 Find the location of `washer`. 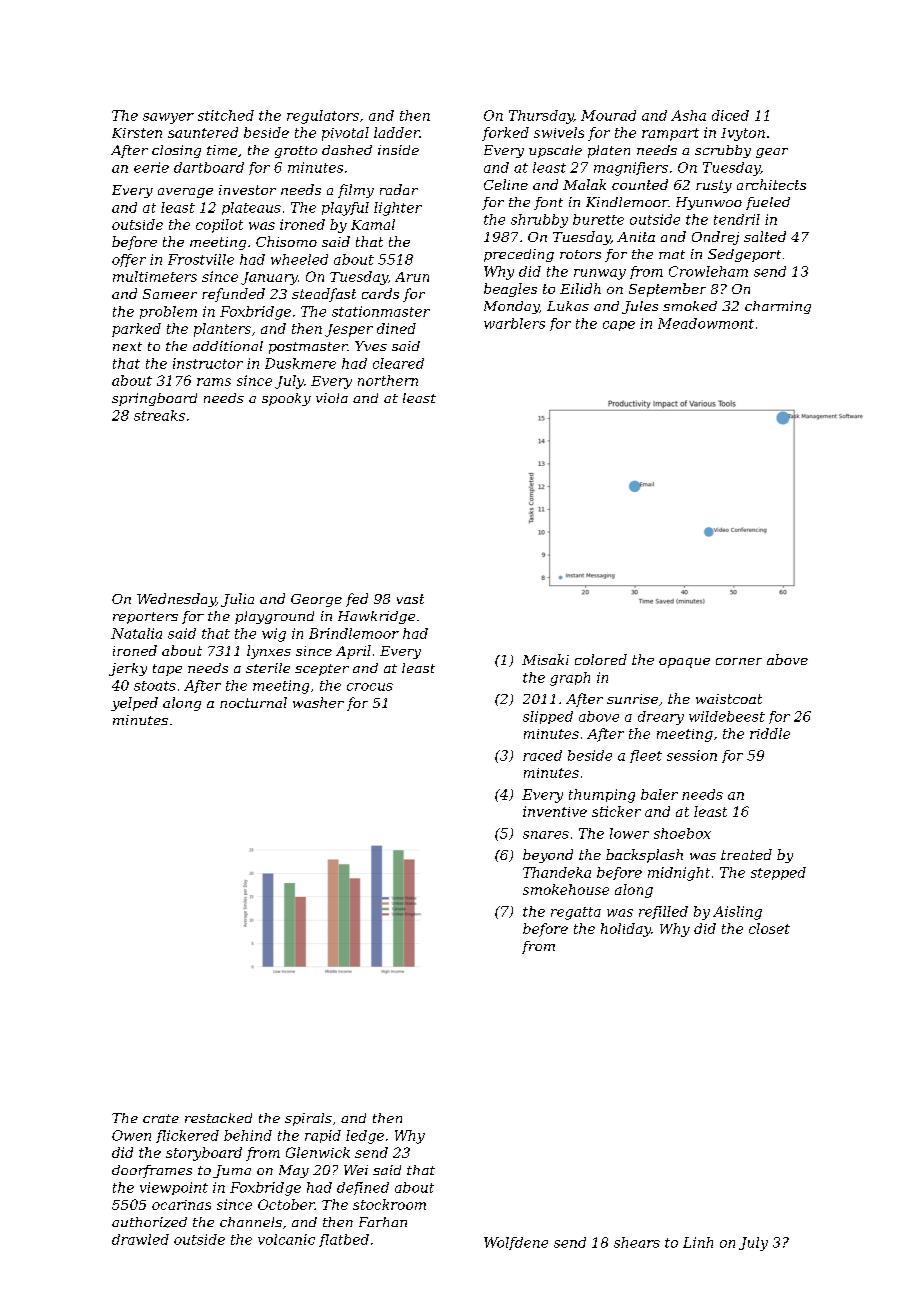

washer is located at coordinates (318, 702).
